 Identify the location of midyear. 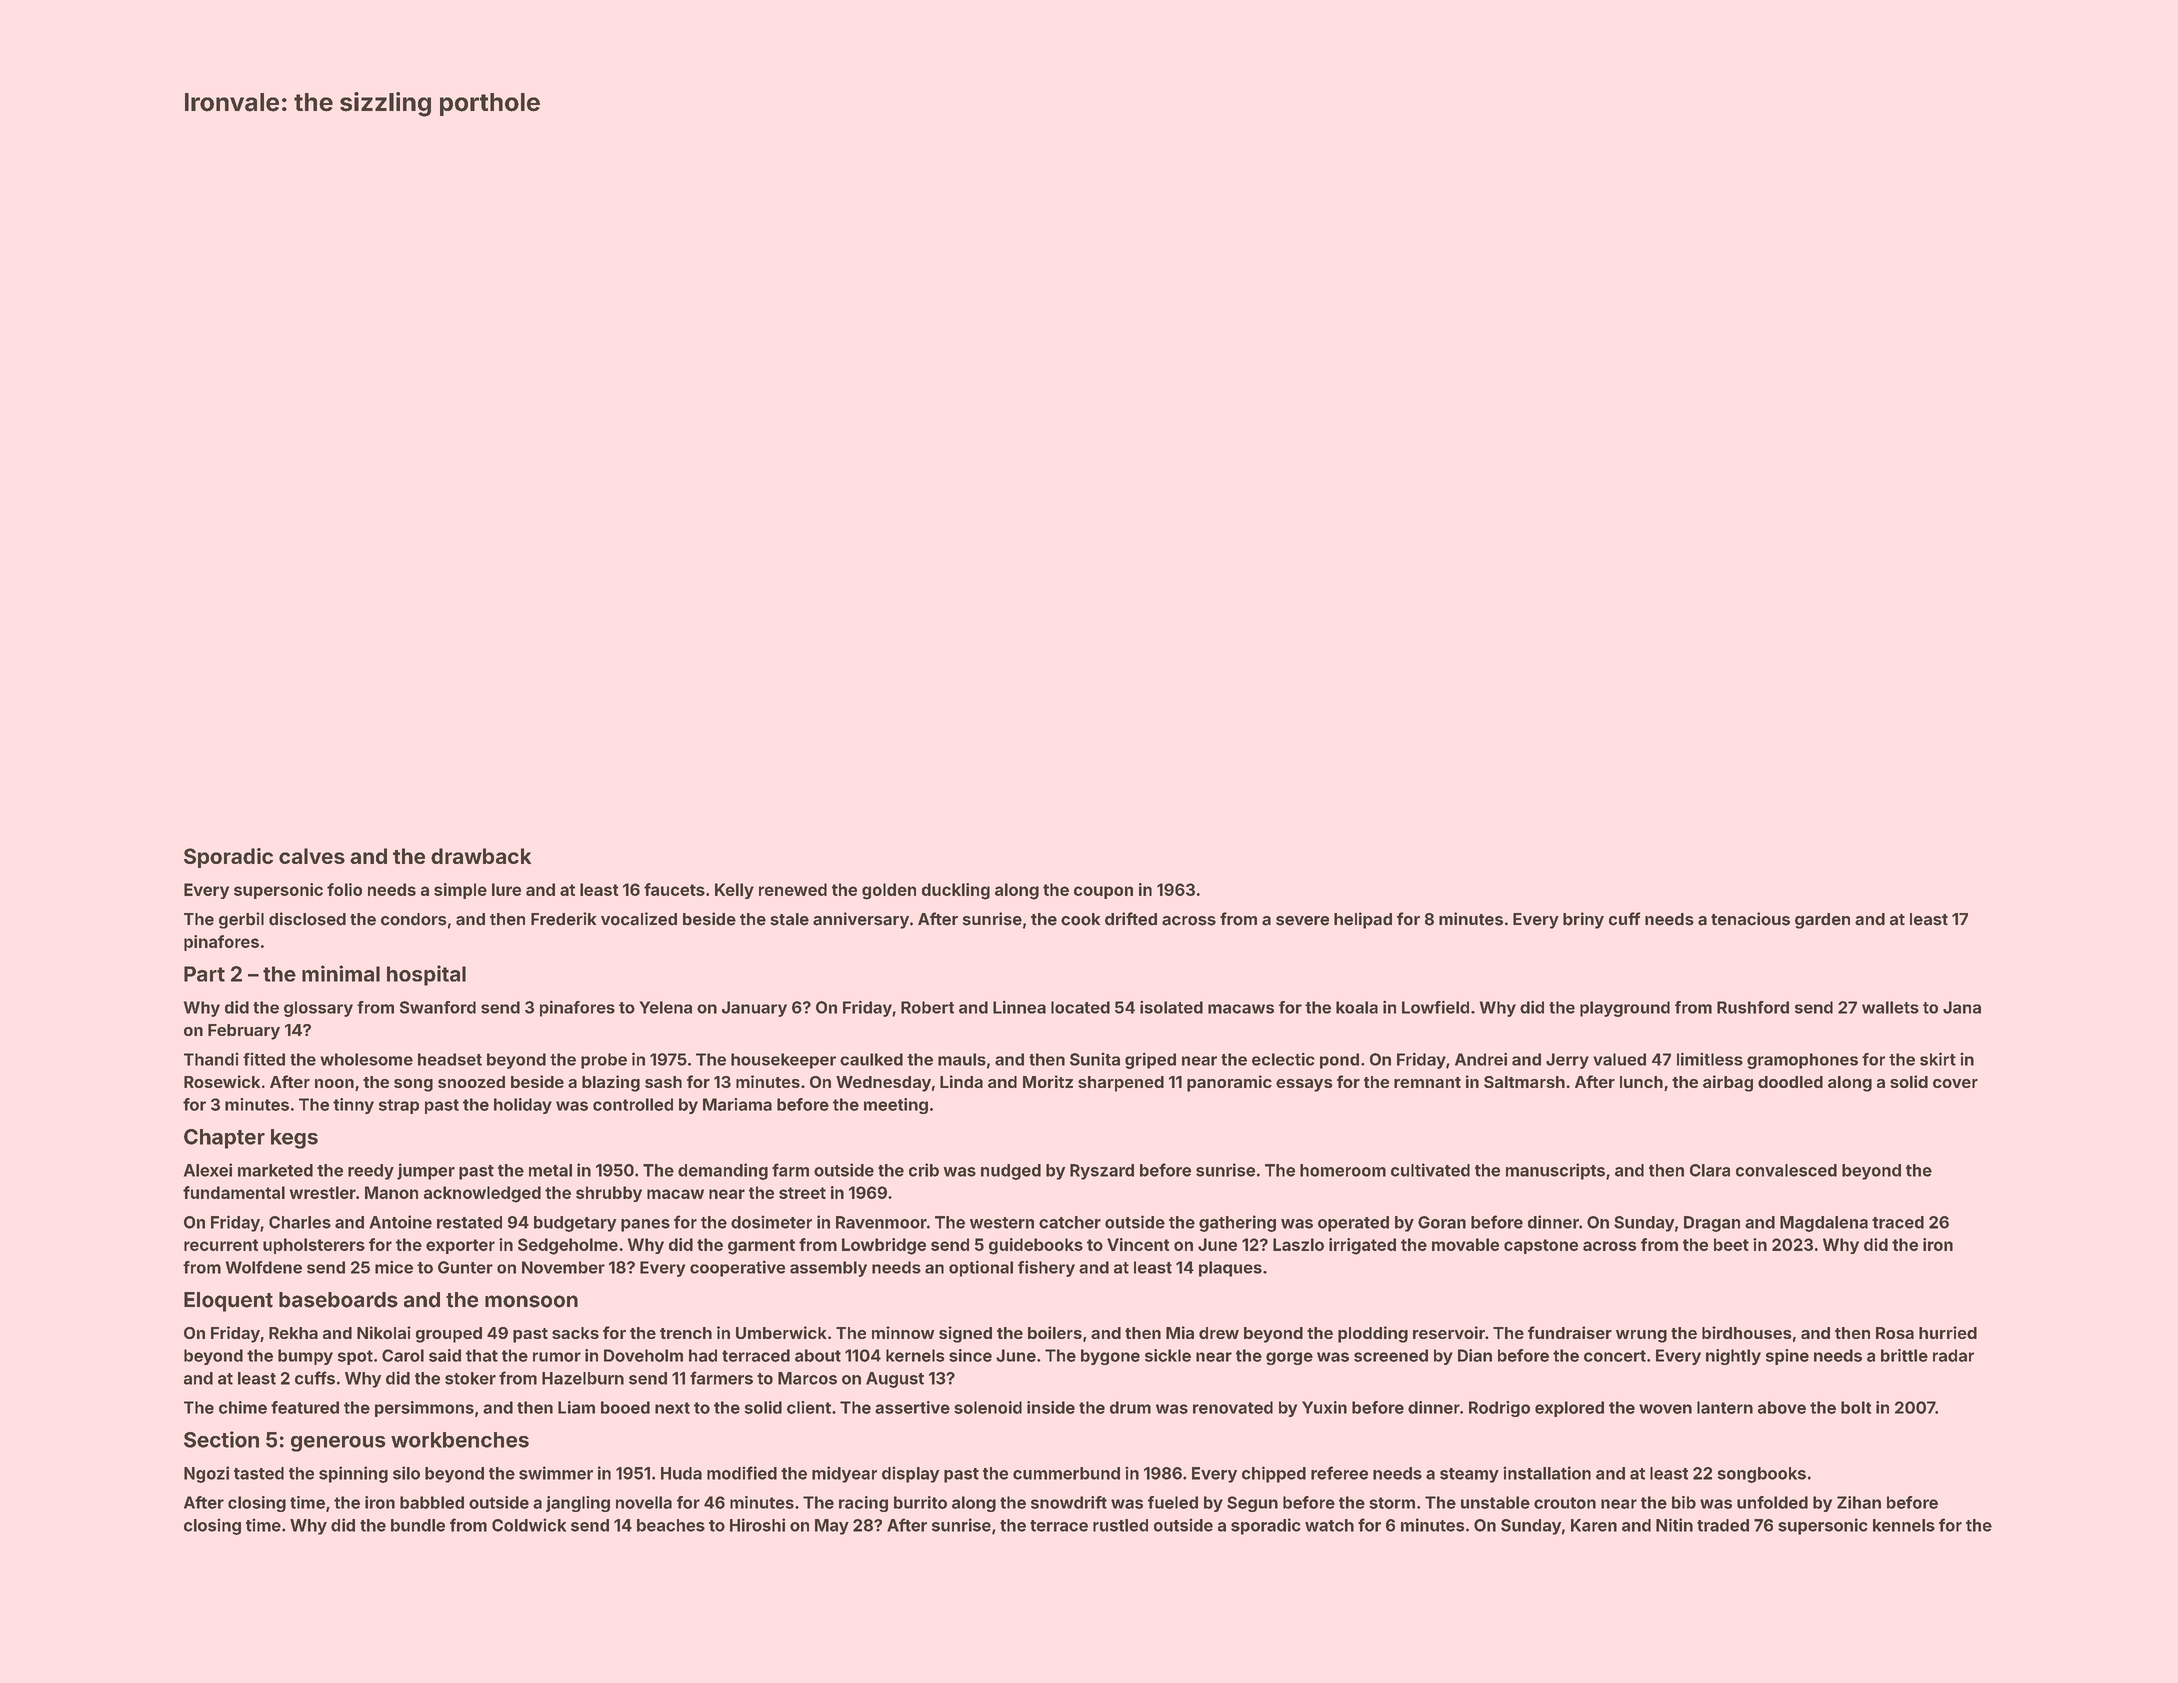
(844, 1474).
